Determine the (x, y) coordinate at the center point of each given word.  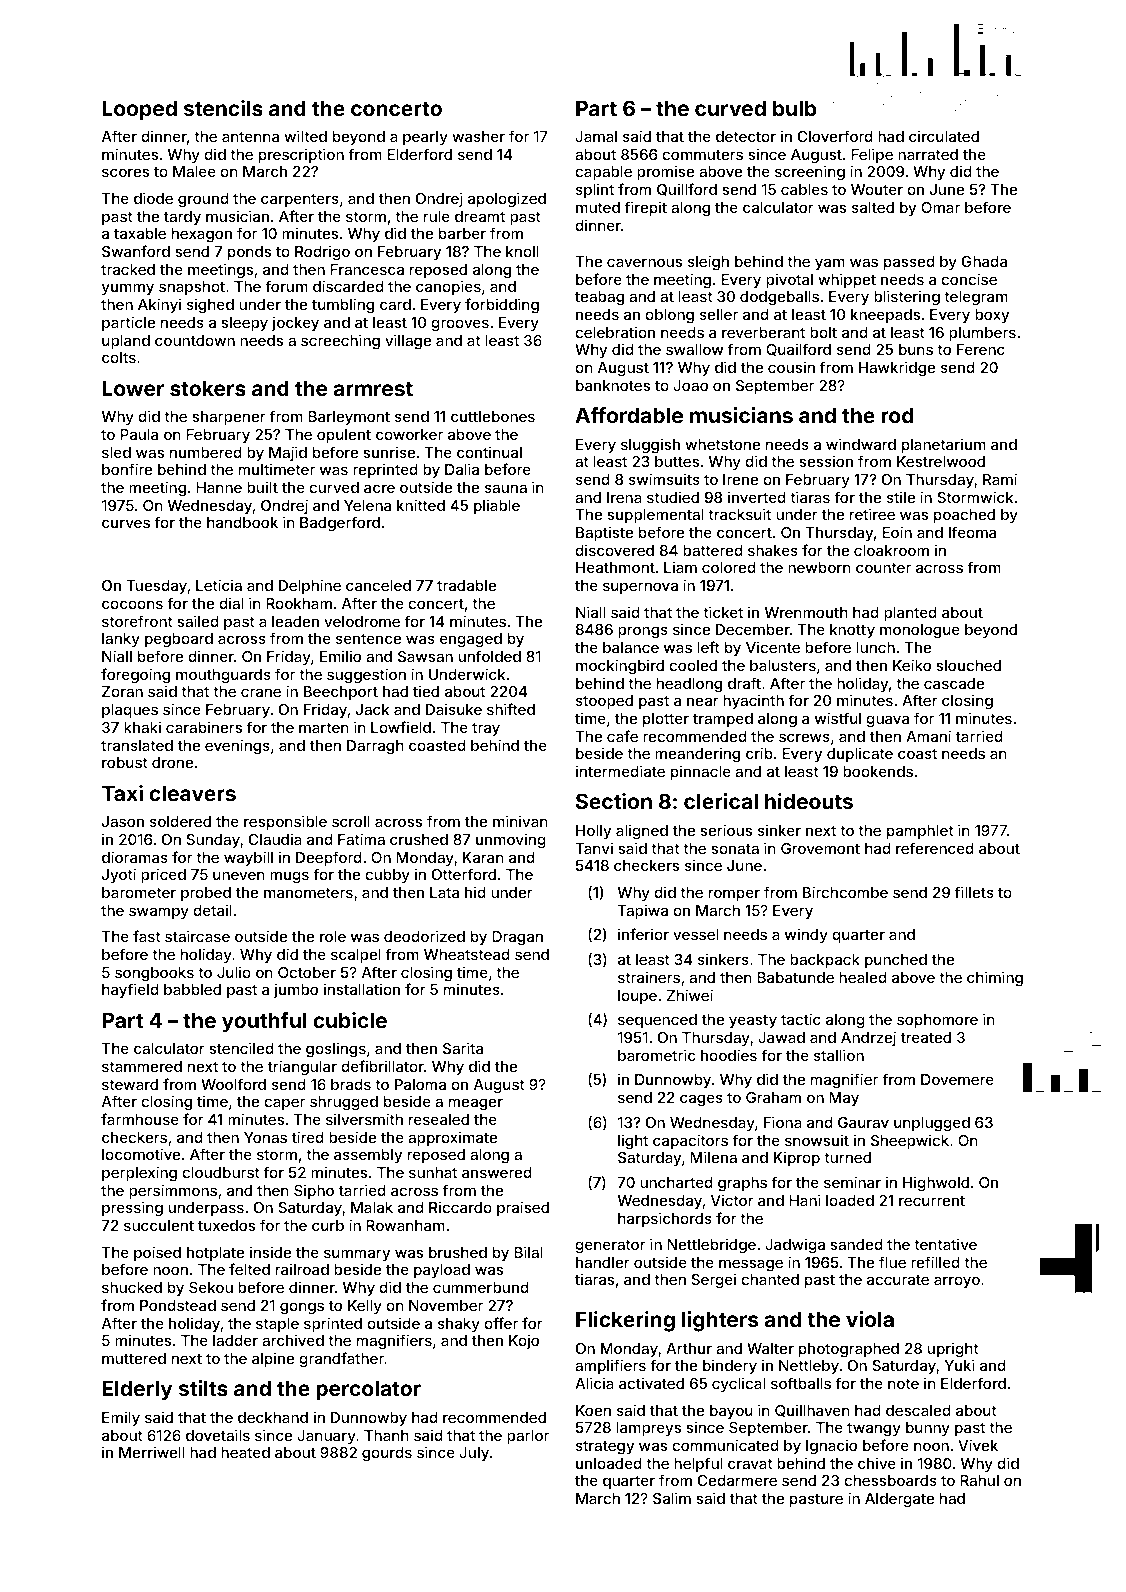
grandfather (341, 1360)
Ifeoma (972, 532)
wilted (305, 136)
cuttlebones (493, 416)
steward (130, 1084)
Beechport (341, 693)
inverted (757, 497)
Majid (288, 453)
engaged (471, 640)
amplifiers (610, 1366)
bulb (794, 108)
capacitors (690, 1141)
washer (478, 136)
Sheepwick (910, 1141)
